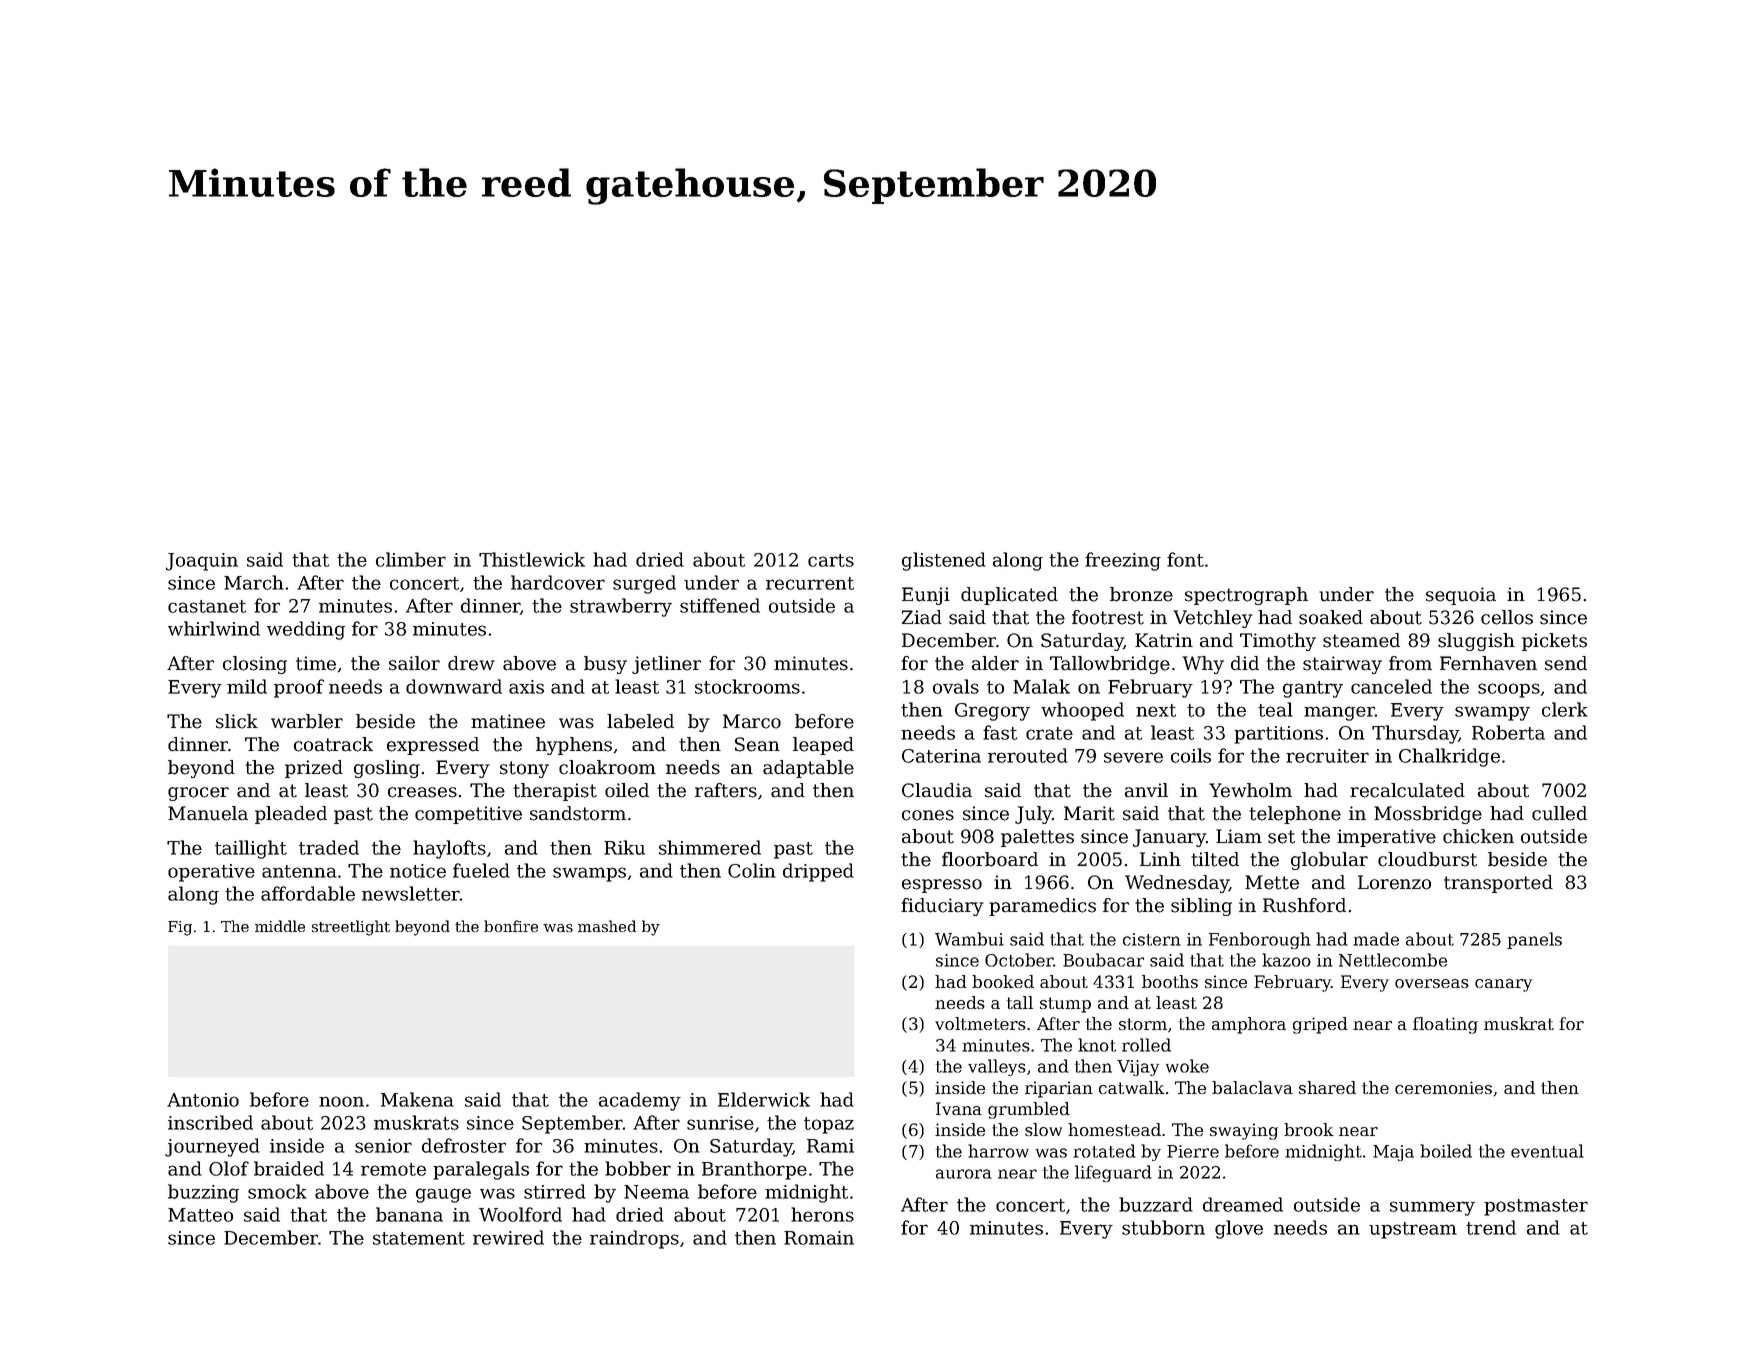 The height and width of the image is (1357, 1756). I want to click on bonfire, so click(511, 926).
